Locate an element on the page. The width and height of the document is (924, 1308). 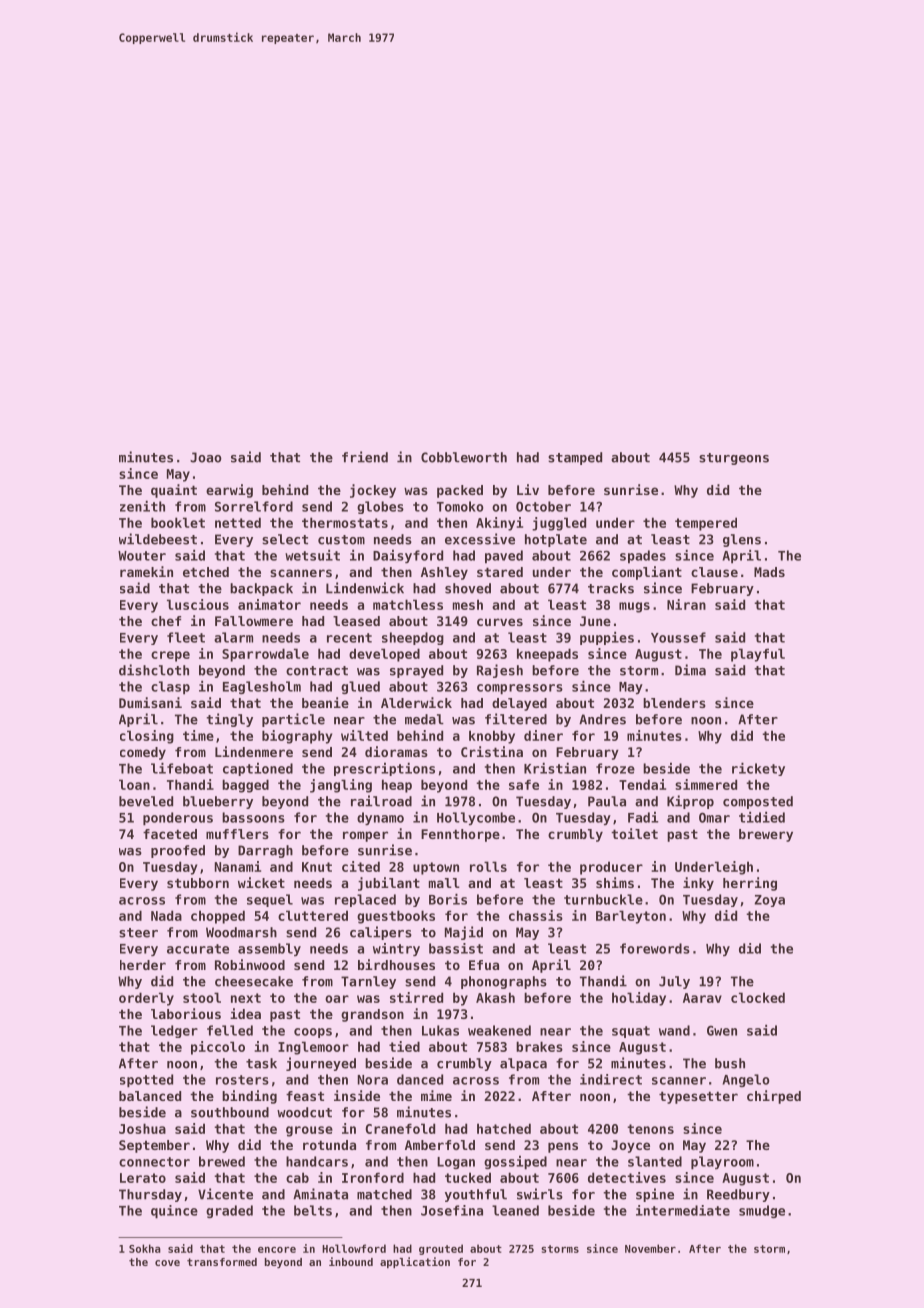
Youssef is located at coordinates (678, 637).
